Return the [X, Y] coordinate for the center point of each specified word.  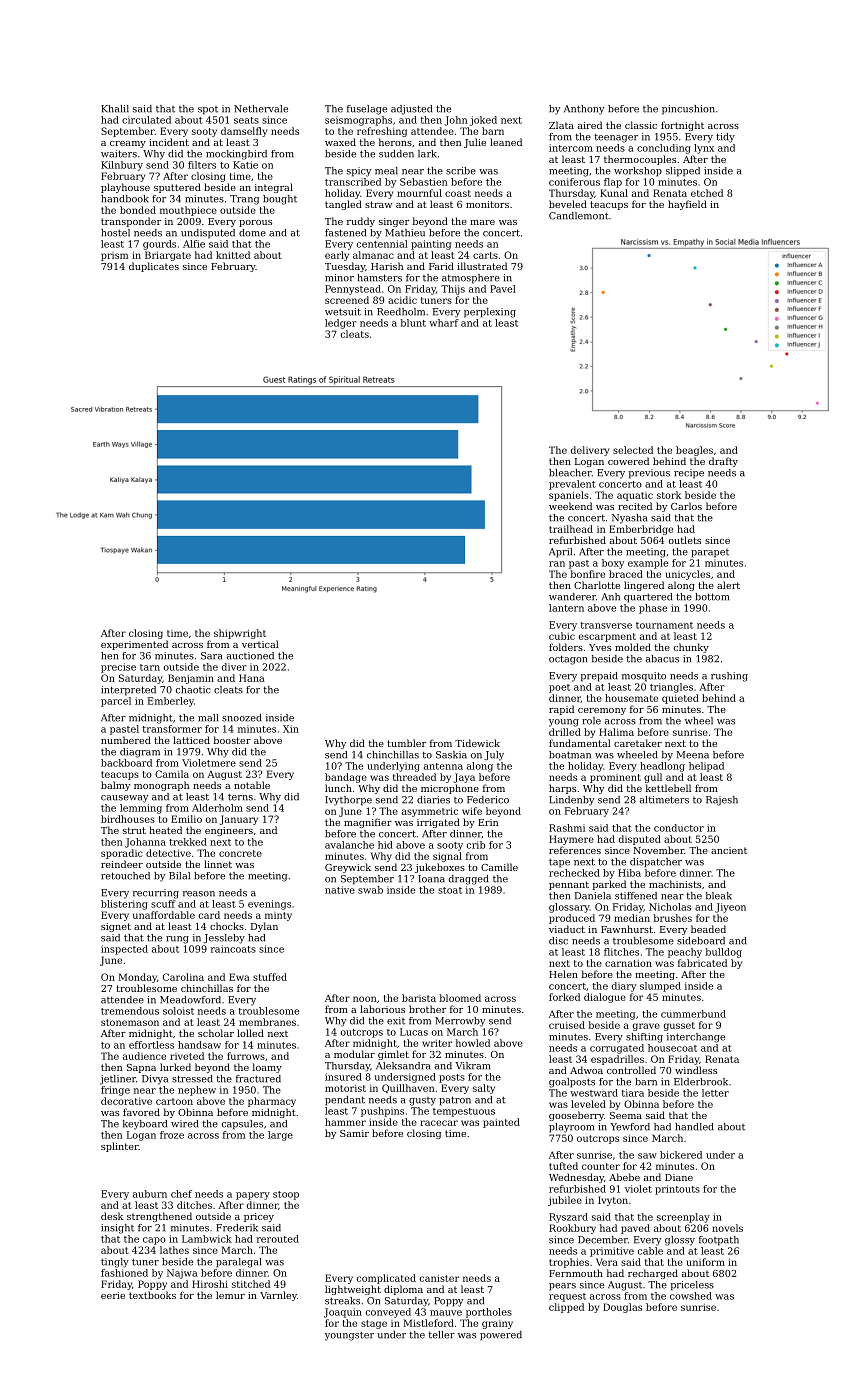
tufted [563, 1166]
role [591, 721]
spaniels [569, 496]
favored [141, 1112]
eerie [113, 1295]
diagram [140, 753]
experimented [134, 645]
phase [653, 609]
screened [347, 300]
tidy [725, 138]
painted [501, 1123]
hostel [115, 233]
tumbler [406, 743]
